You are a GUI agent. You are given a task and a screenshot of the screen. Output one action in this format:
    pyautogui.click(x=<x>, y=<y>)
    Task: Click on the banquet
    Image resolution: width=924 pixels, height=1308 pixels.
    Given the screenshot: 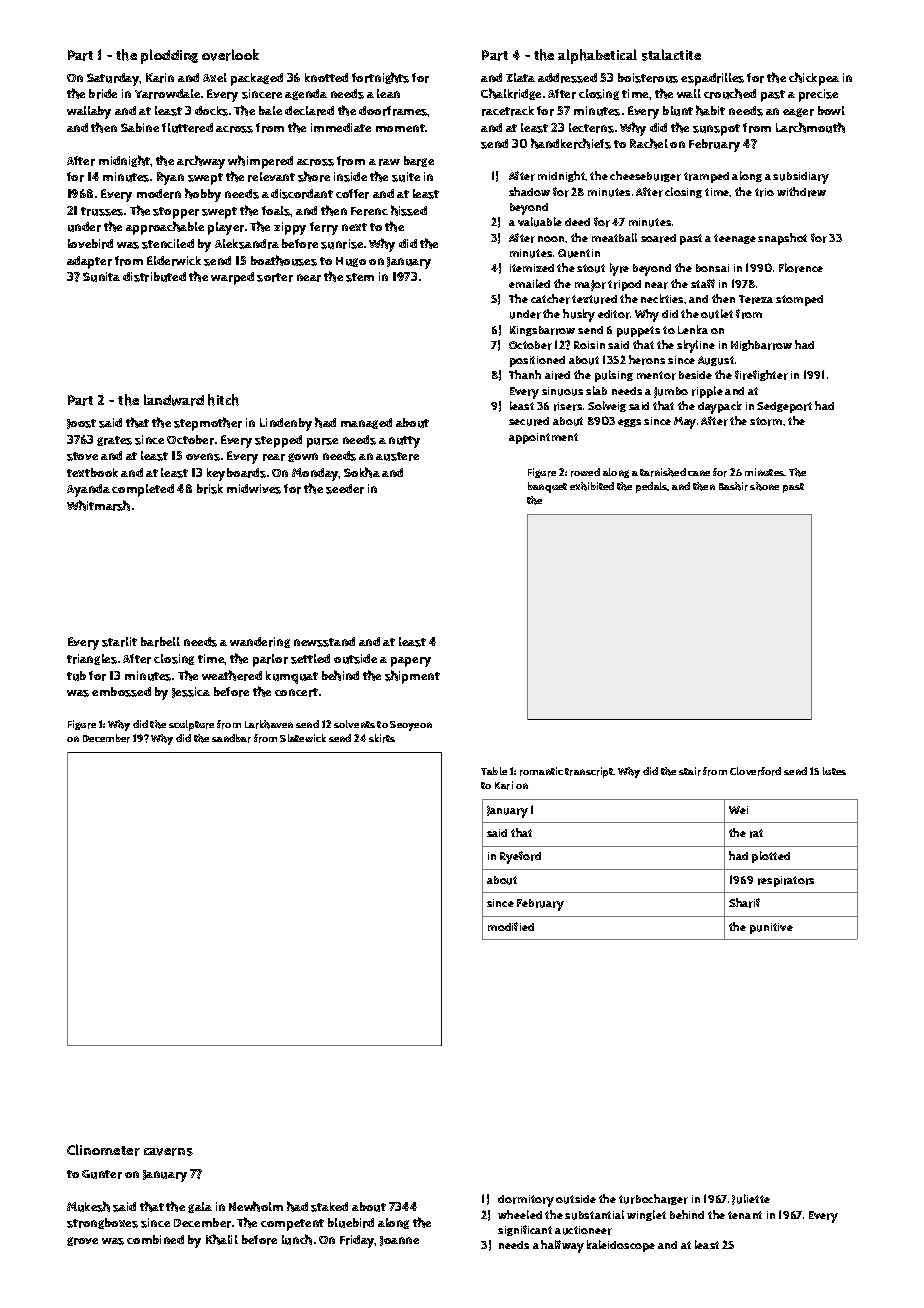 What is the action you would take?
    pyautogui.click(x=547, y=487)
